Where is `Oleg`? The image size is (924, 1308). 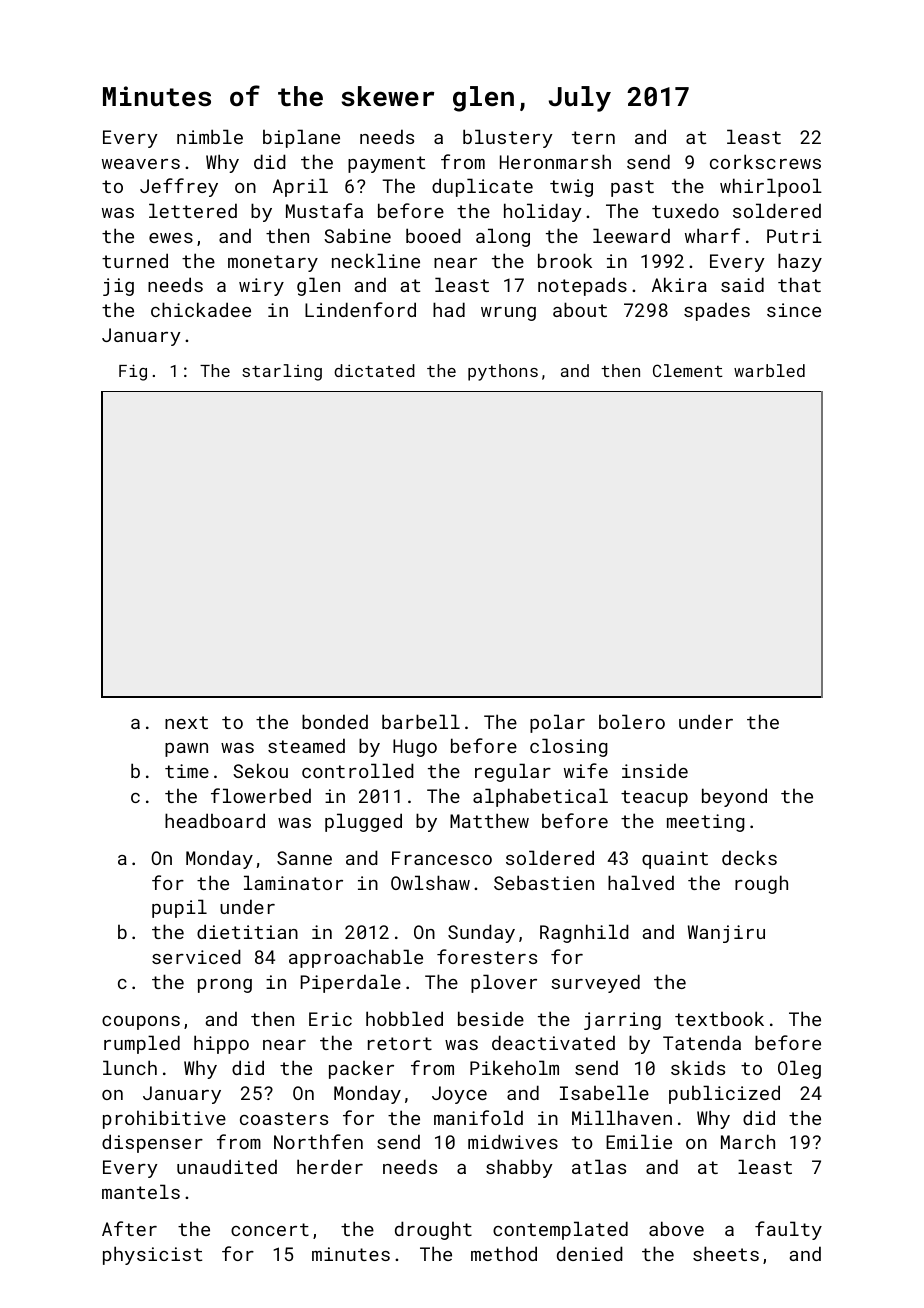 Oleg is located at coordinates (799, 1069).
